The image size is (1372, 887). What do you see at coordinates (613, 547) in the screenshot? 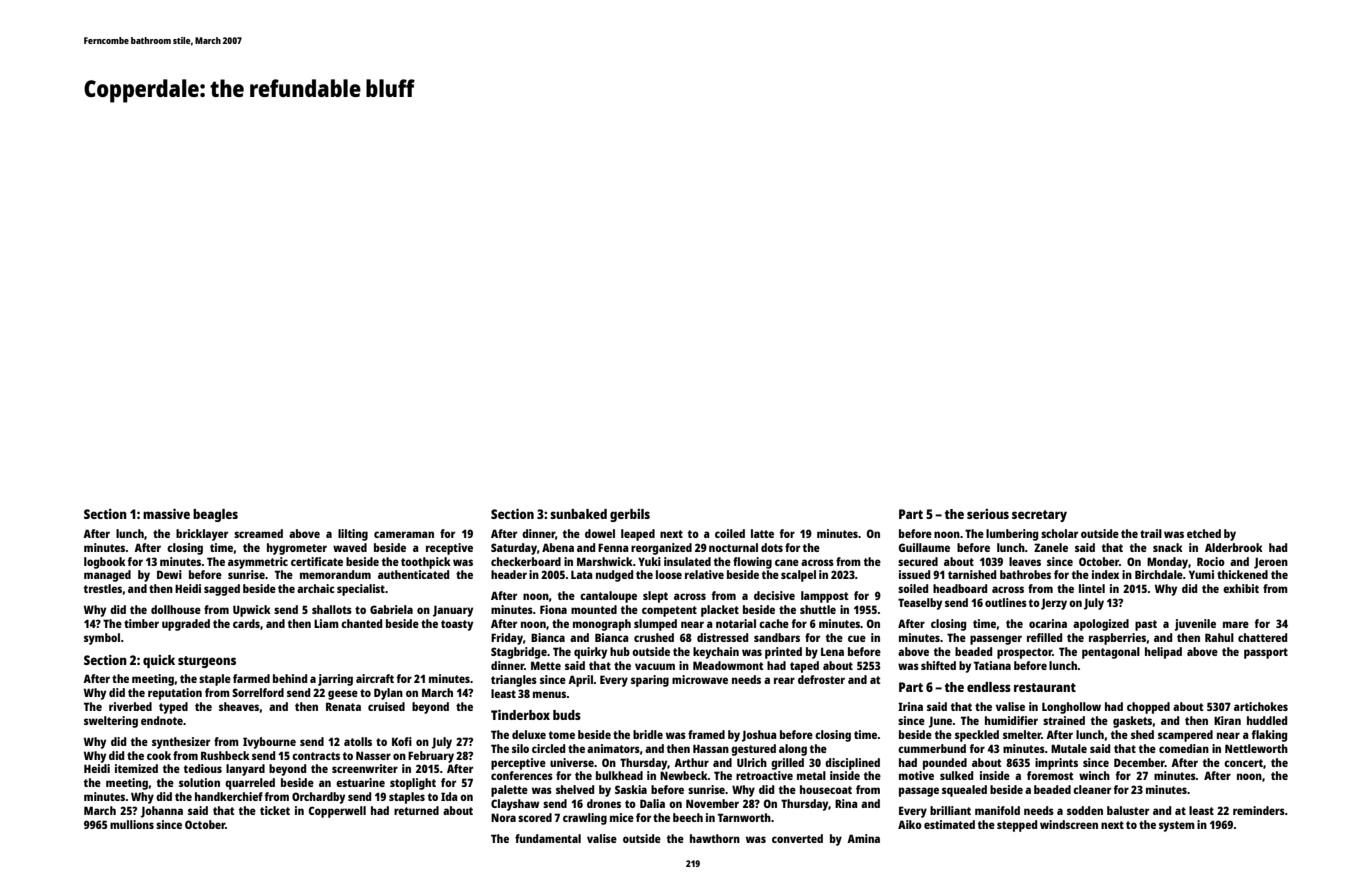
I see `Fenna` at bounding box center [613, 547].
